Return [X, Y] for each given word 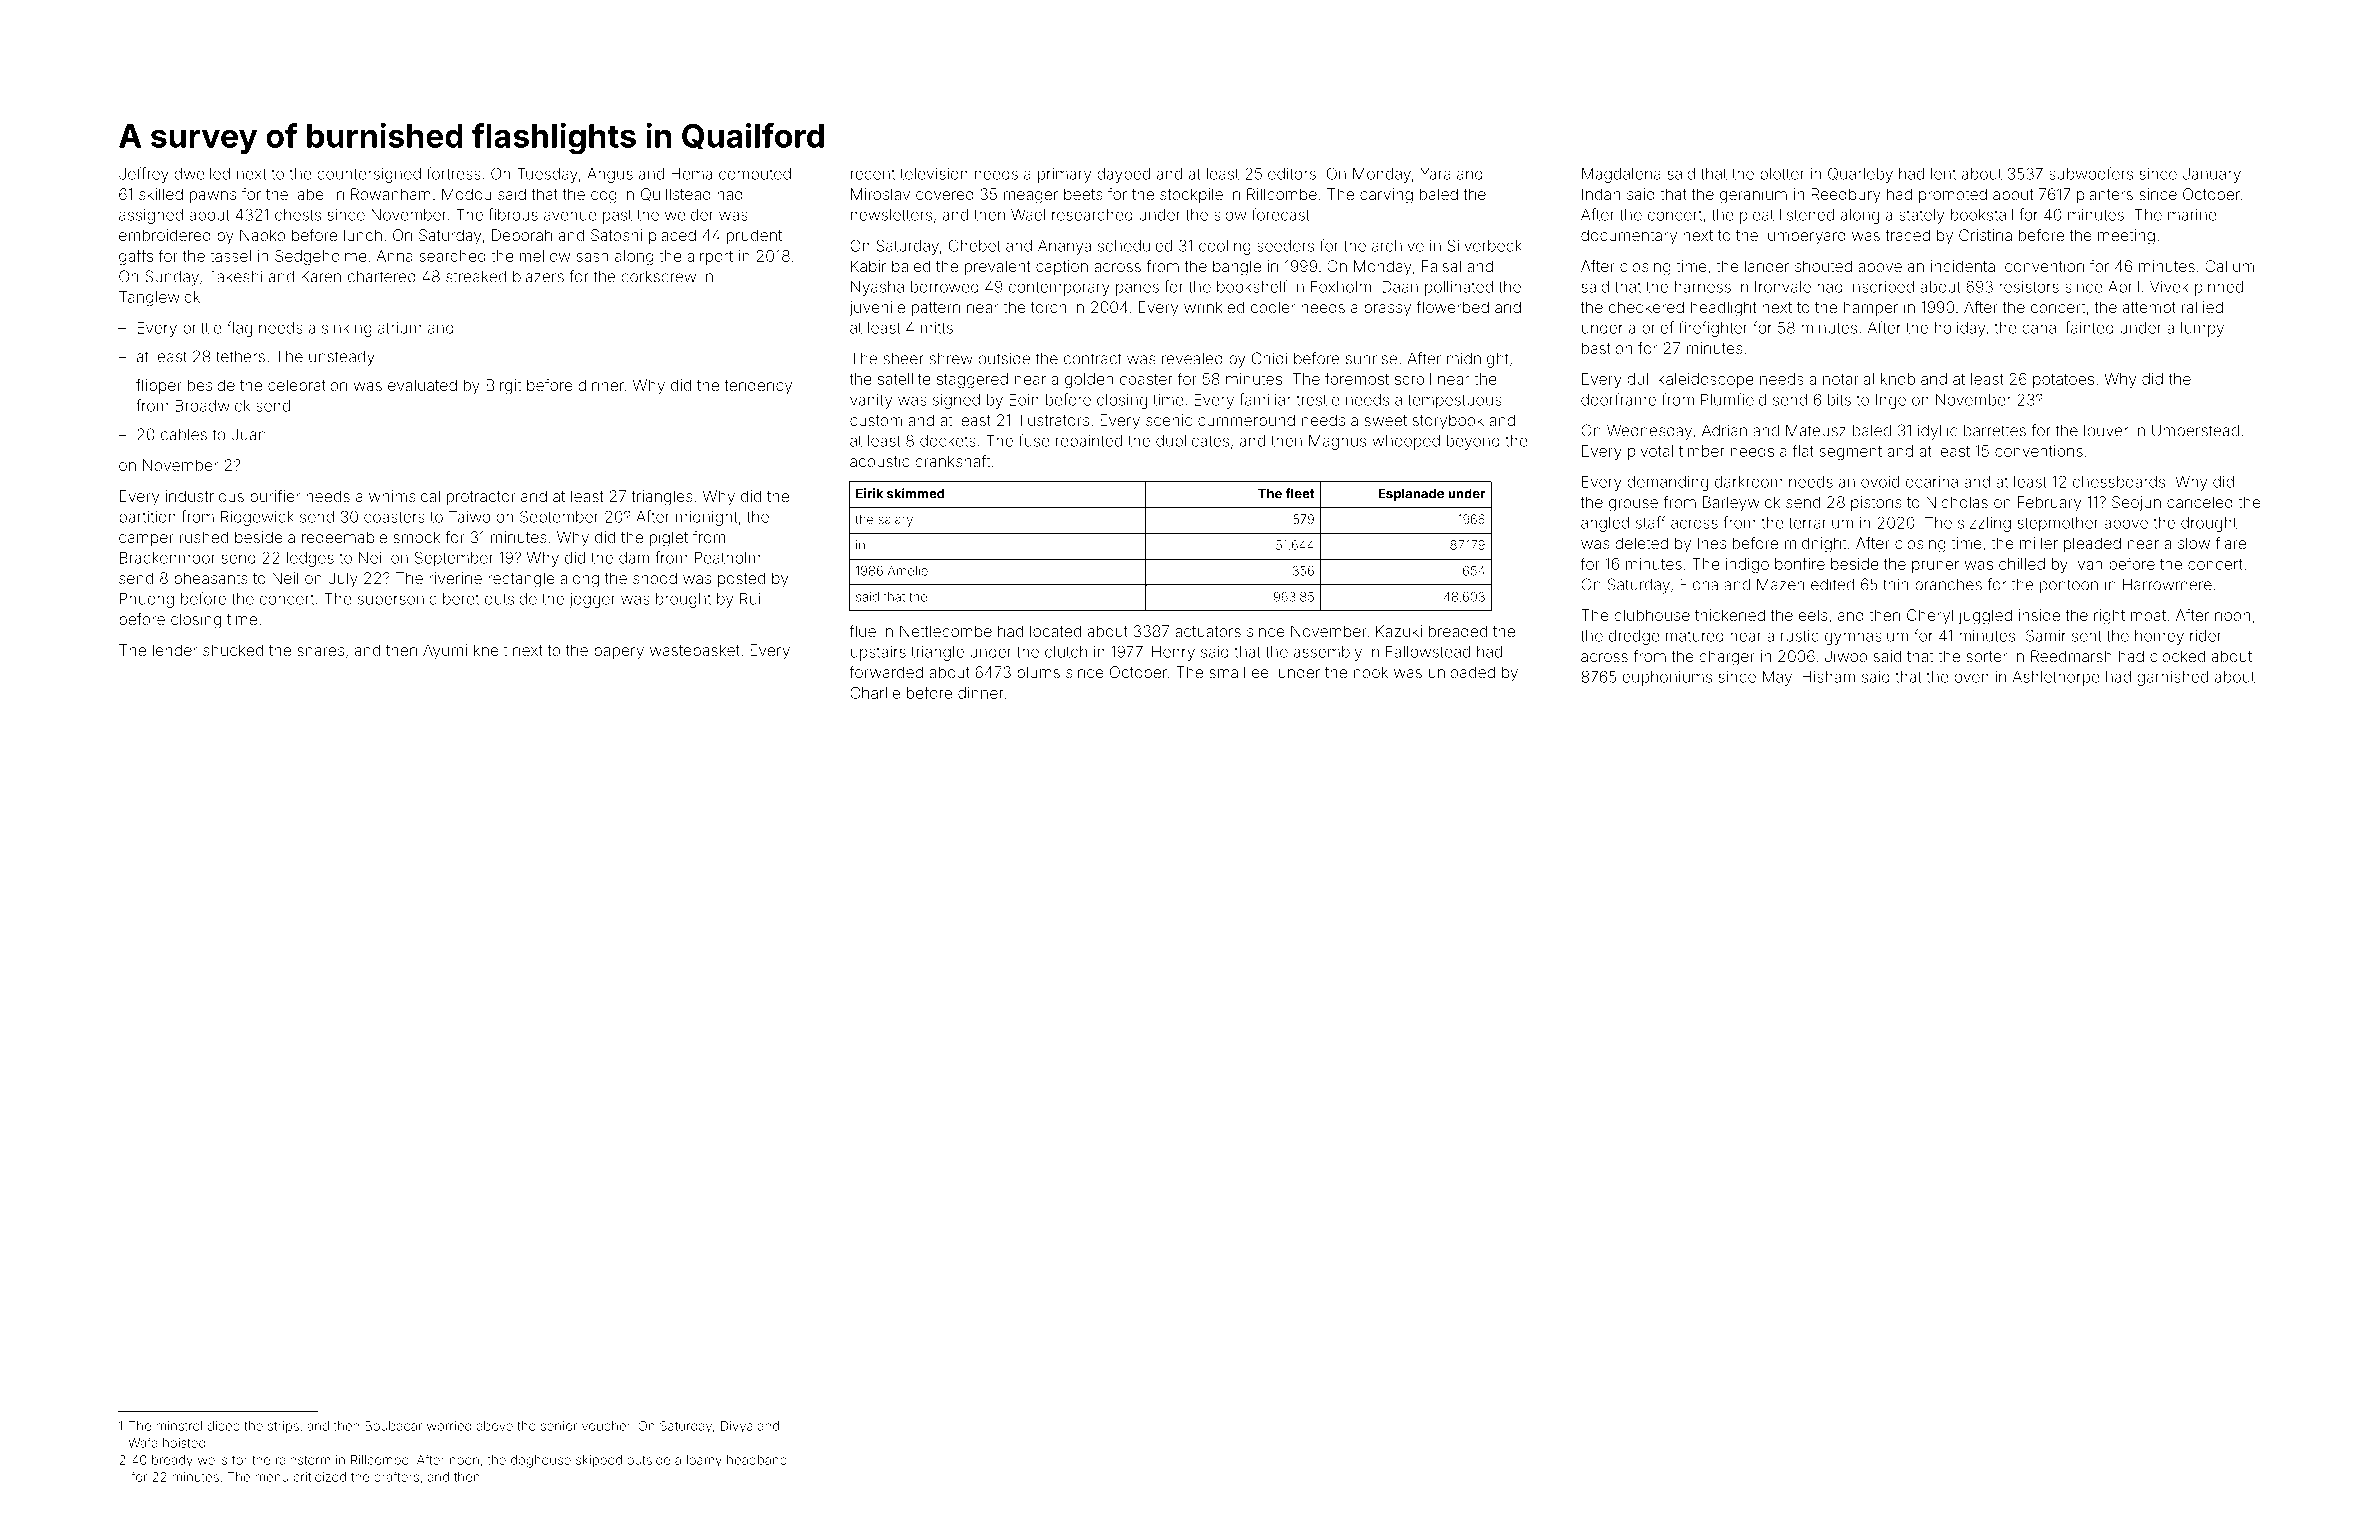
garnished [2172, 678]
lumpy [2202, 329]
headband [757, 1460]
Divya [737, 1427]
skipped [599, 1461]
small [1227, 672]
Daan [1400, 287]
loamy [704, 1461]
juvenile [877, 308]
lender [175, 650]
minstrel [179, 1426]
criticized [320, 1477]
